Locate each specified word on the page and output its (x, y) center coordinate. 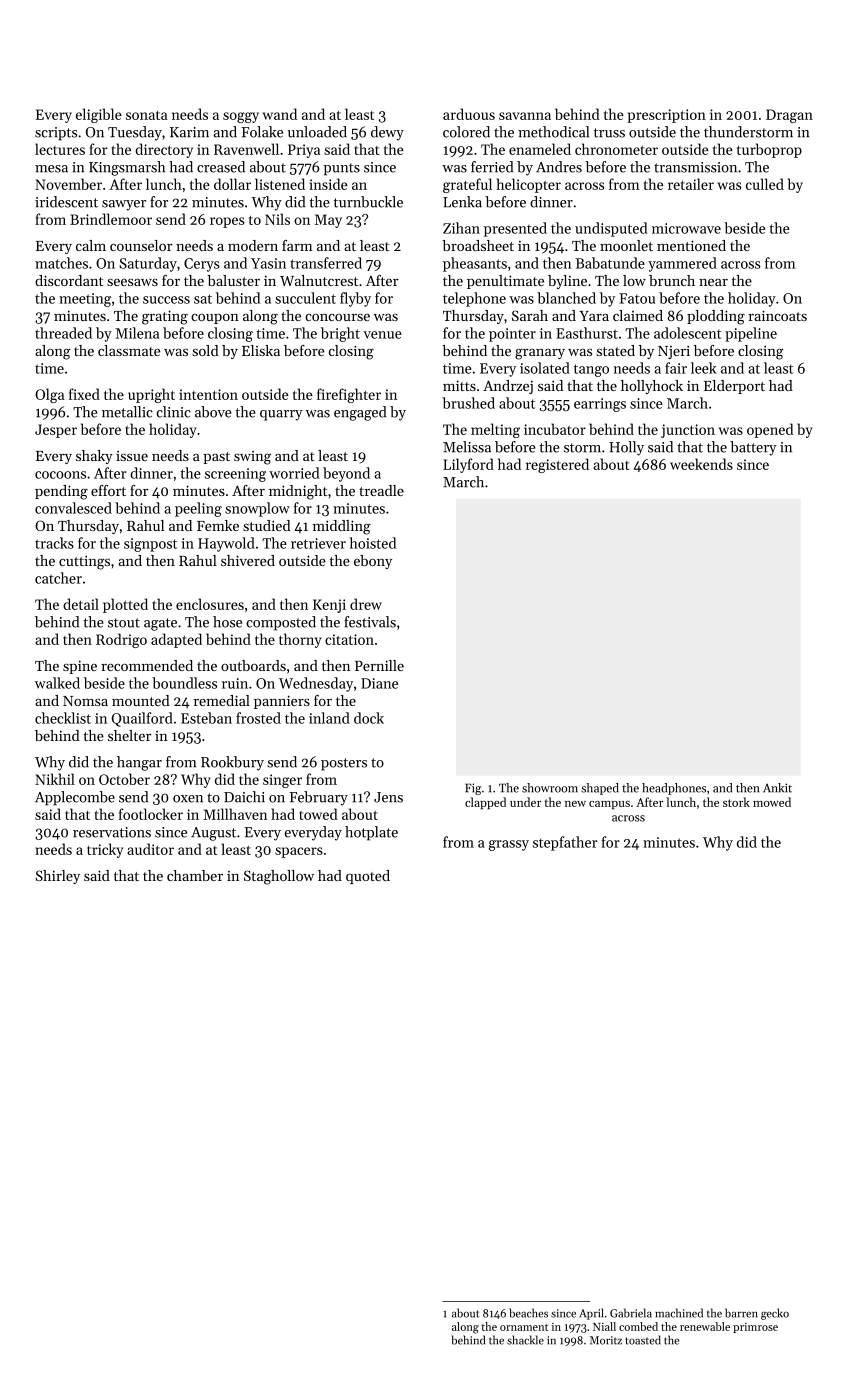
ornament (524, 1327)
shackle (525, 1340)
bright (340, 334)
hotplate (371, 833)
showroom (550, 788)
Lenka (462, 202)
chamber (195, 875)
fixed (84, 394)
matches (61, 263)
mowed (772, 802)
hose (227, 622)
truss (609, 133)
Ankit (777, 788)
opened (770, 430)
